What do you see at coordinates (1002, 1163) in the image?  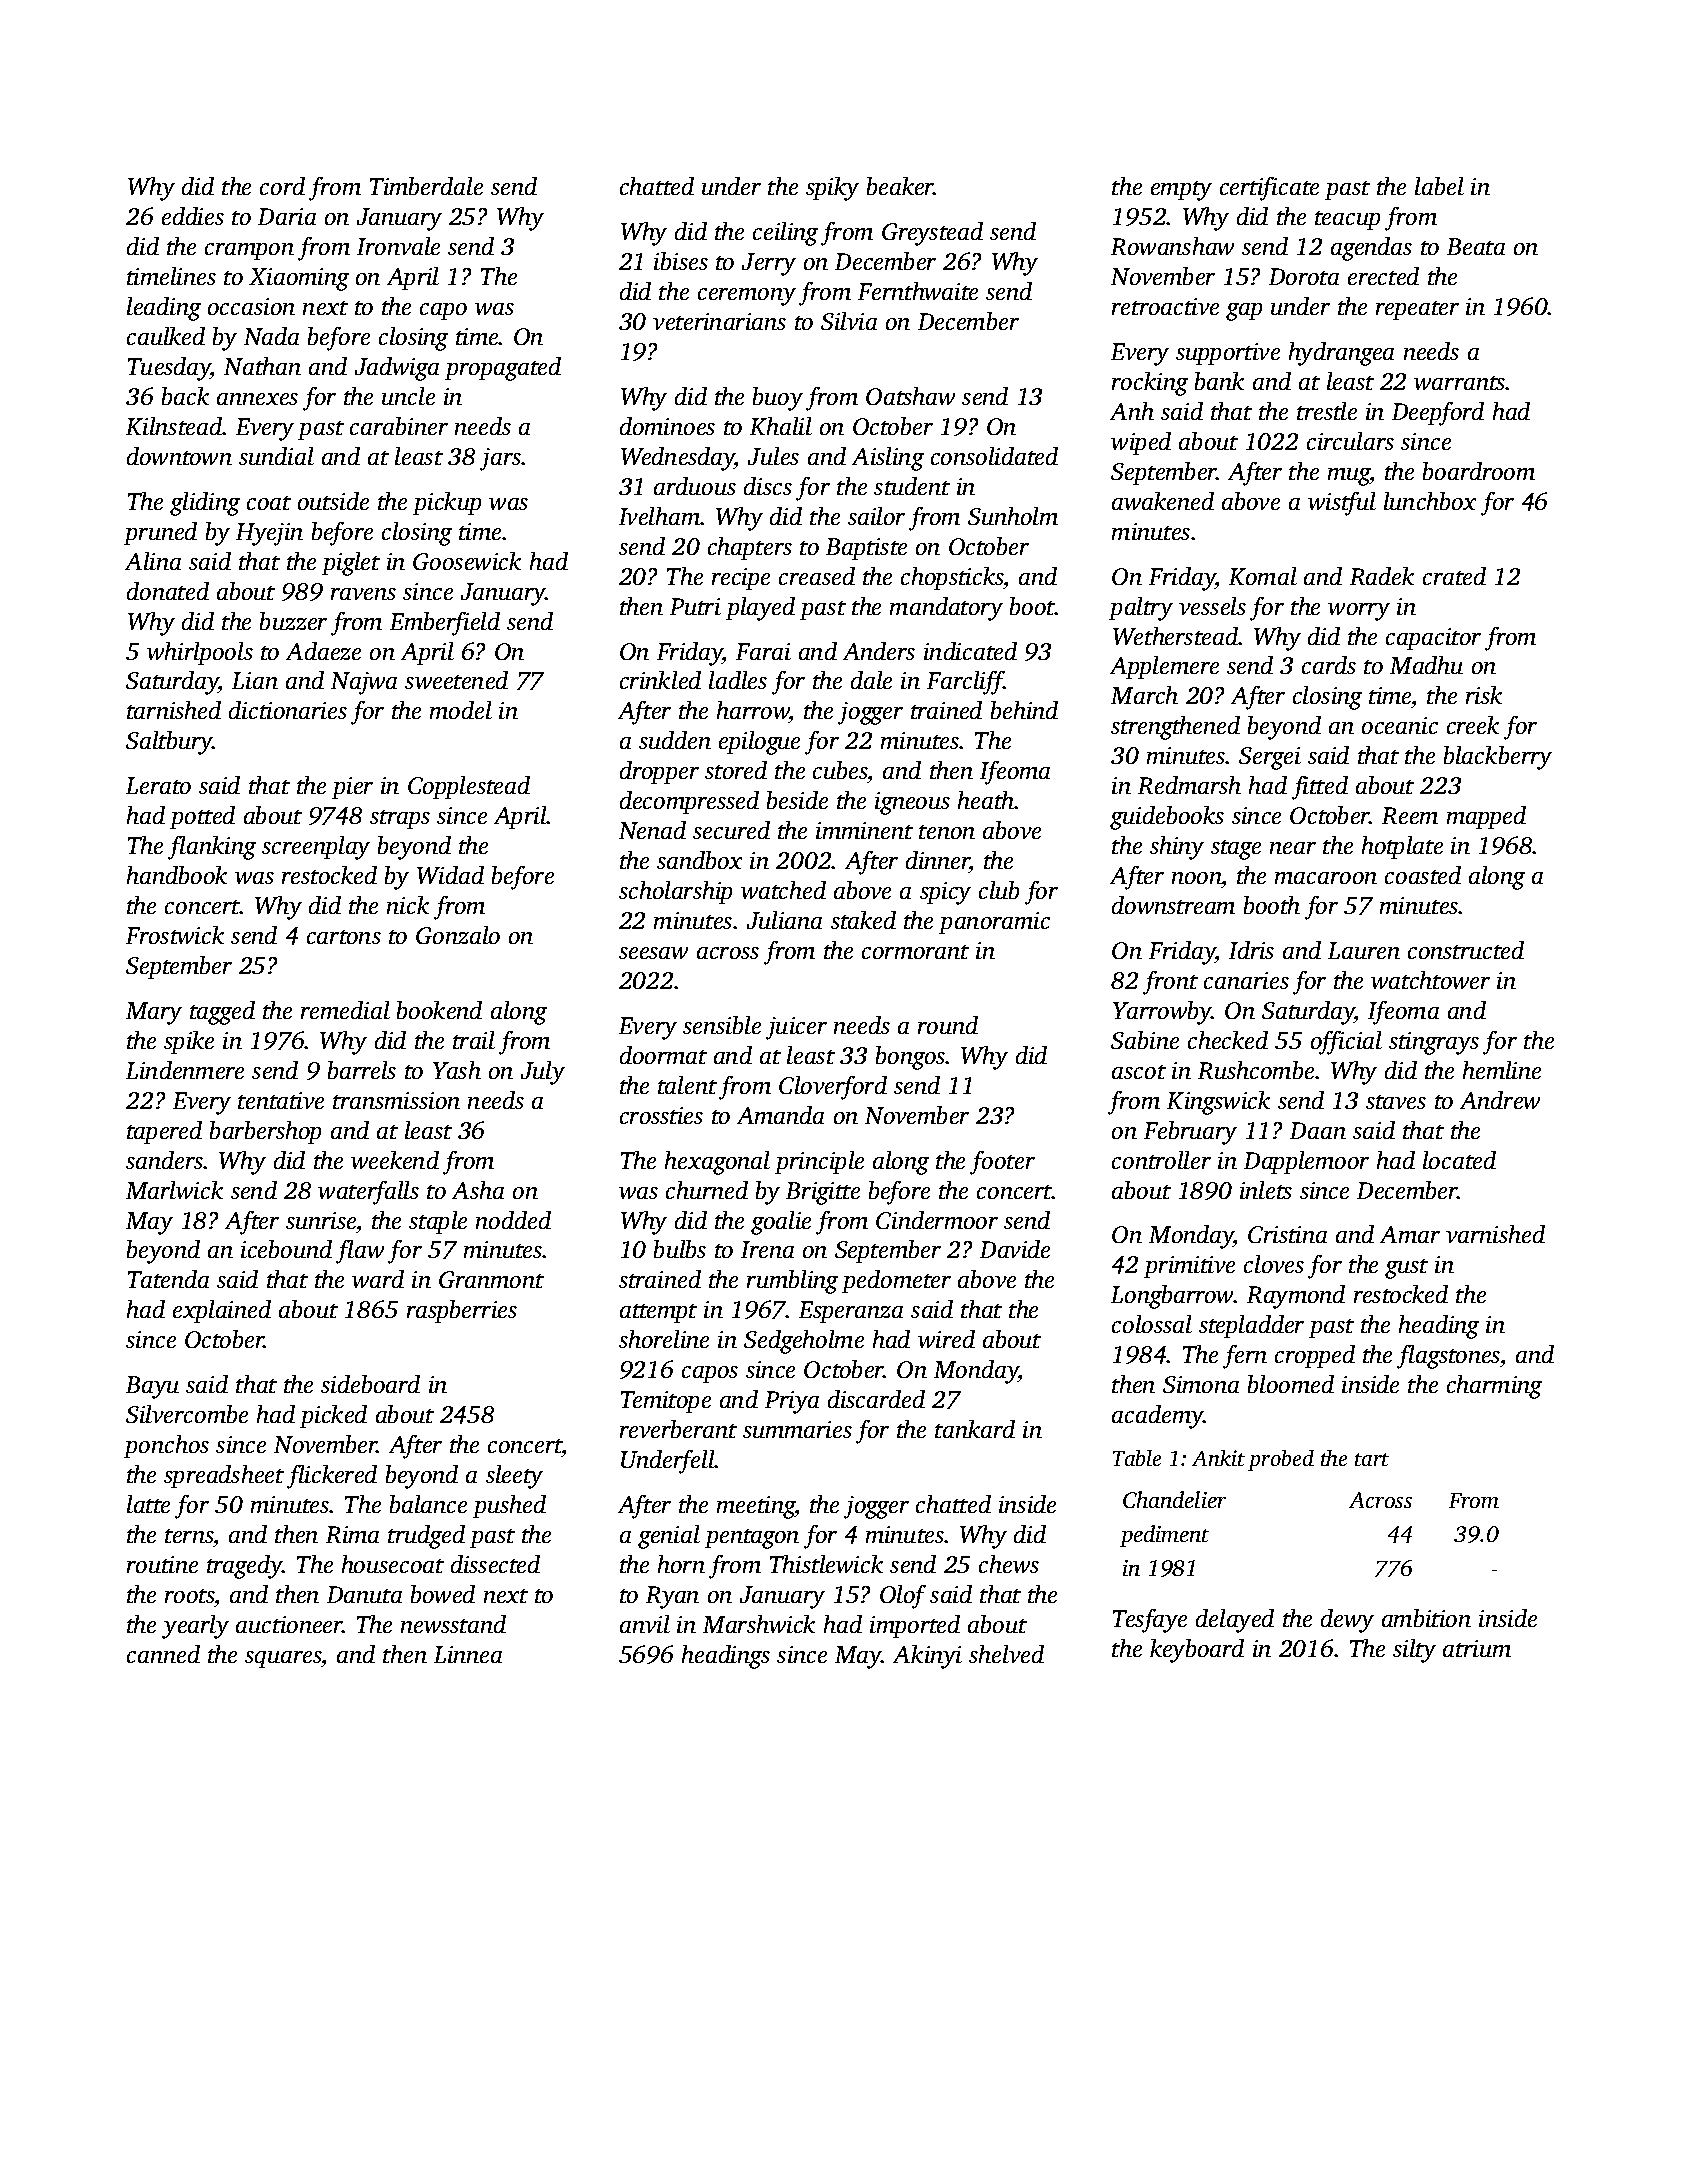 I see `footer` at bounding box center [1002, 1163].
